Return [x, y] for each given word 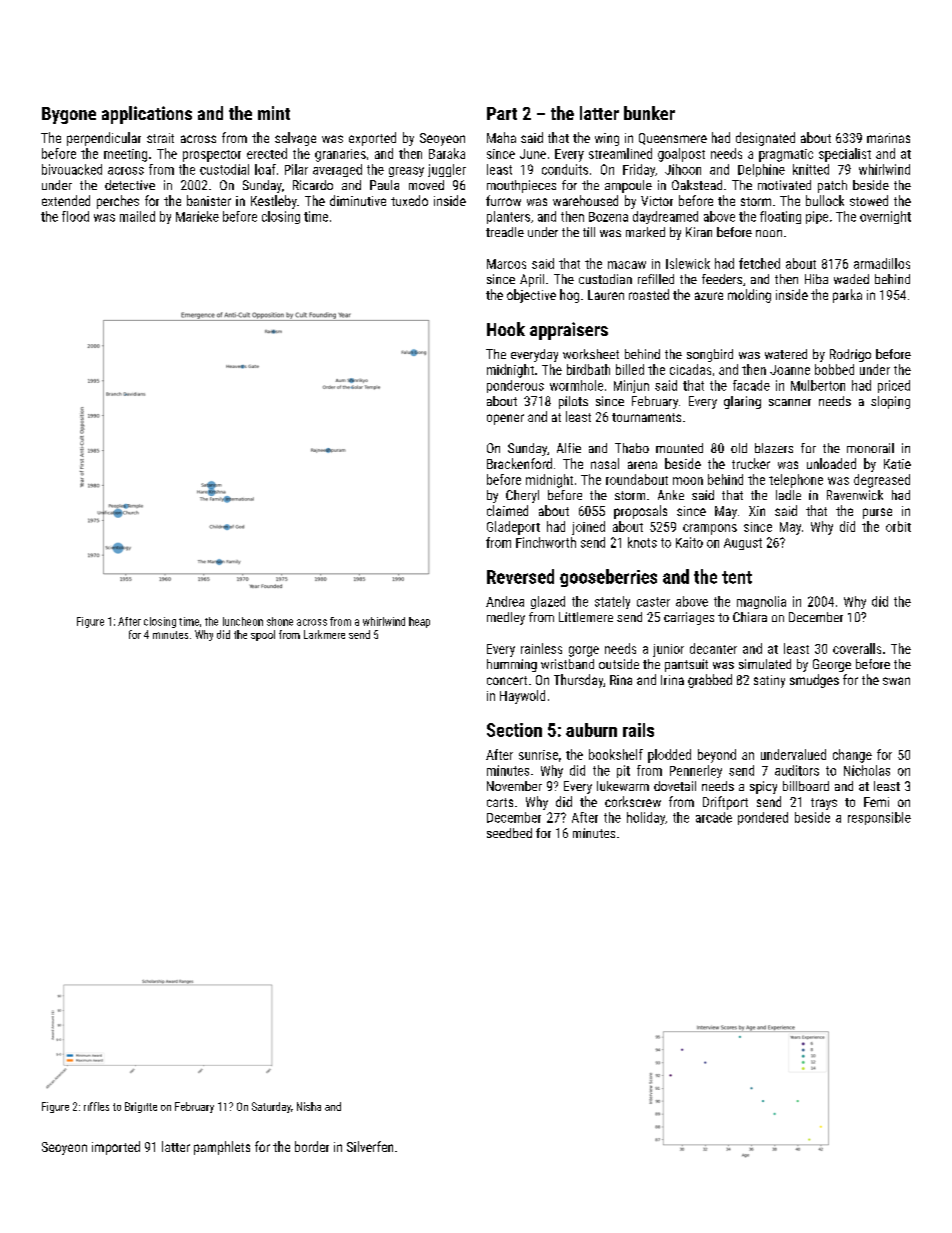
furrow [503, 200]
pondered [763, 818]
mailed [137, 216]
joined [588, 528]
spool [263, 635]
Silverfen [370, 1146]
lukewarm [623, 786]
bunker [649, 113]
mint [274, 113]
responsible [879, 818]
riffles [96, 1106]
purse [877, 513]
